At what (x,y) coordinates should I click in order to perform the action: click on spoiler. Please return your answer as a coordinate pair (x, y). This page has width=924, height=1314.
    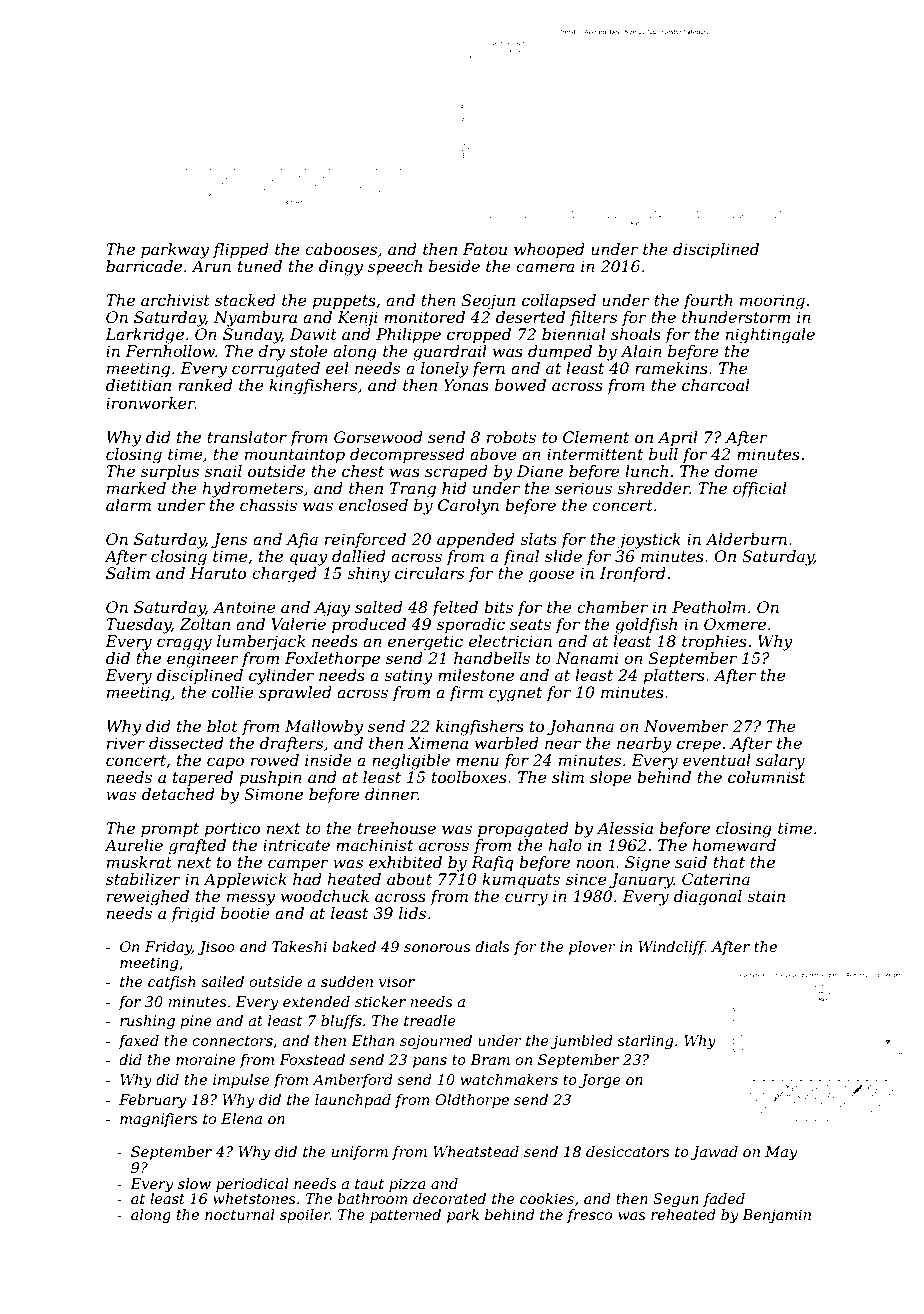
    Looking at the image, I should click on (305, 1216).
